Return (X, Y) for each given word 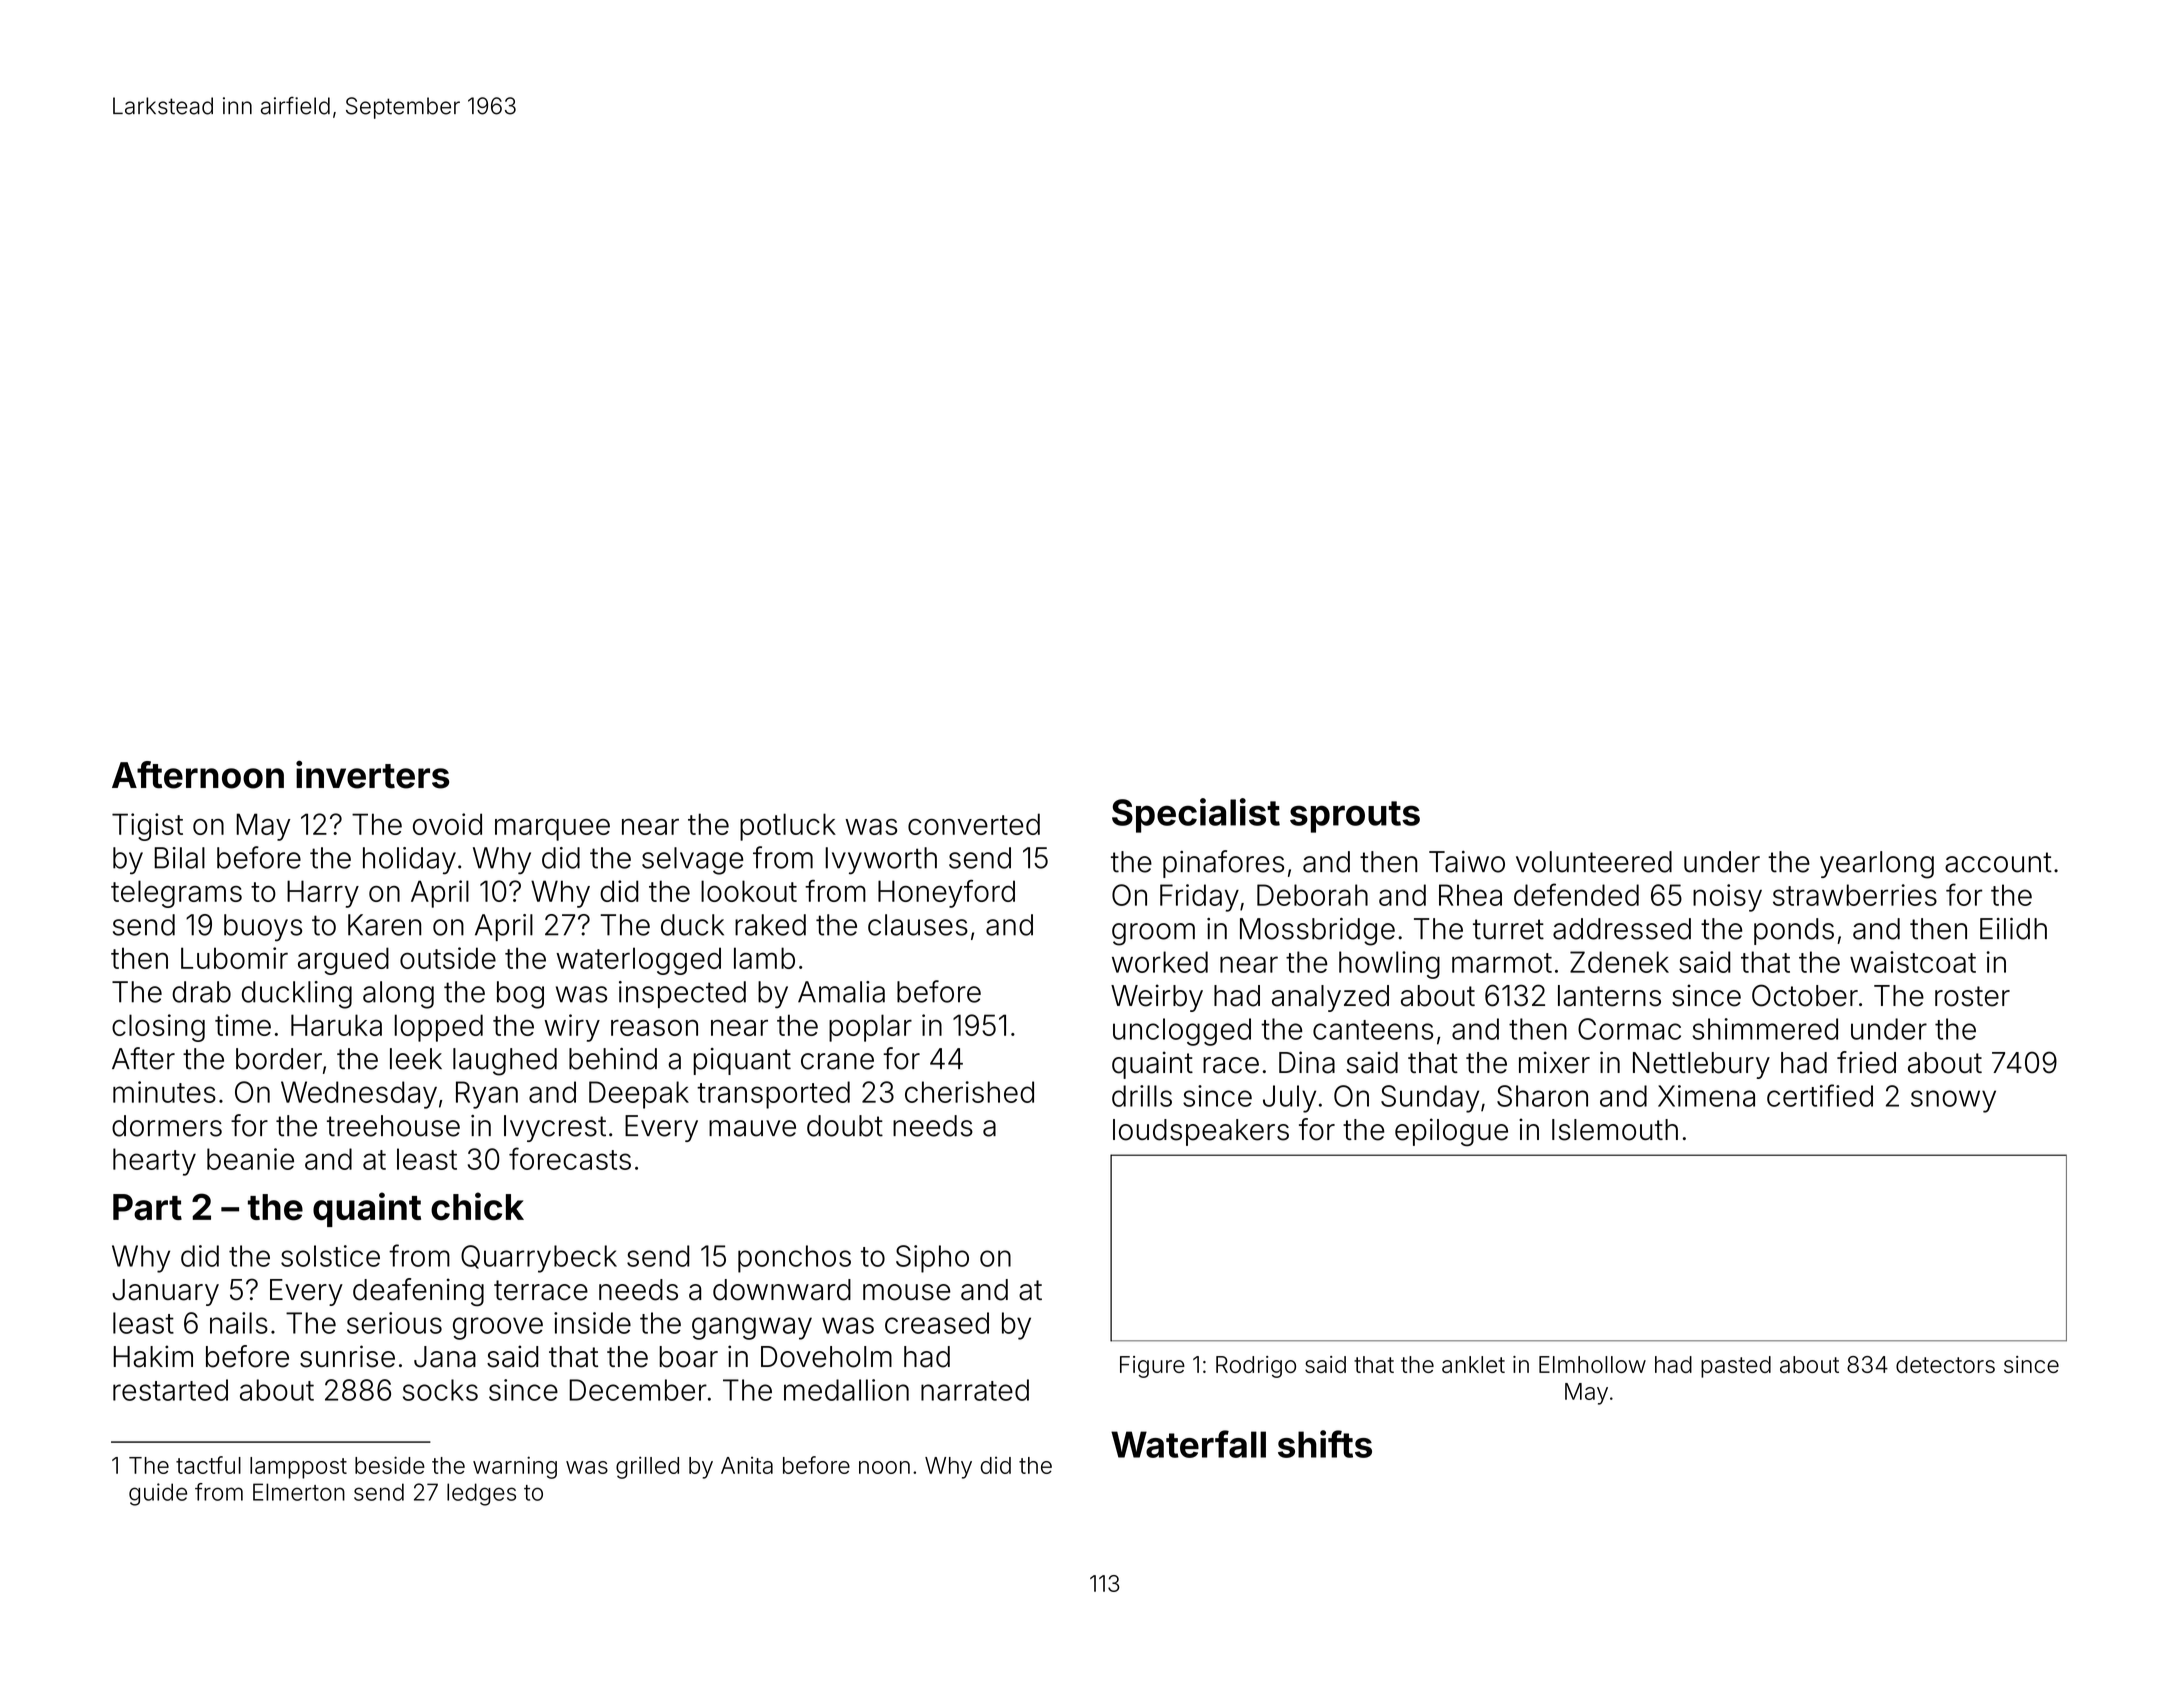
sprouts (1355, 817)
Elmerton (299, 1492)
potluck (788, 827)
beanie (250, 1159)
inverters (372, 774)
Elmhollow (1592, 1364)
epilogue (1451, 1132)
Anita (747, 1465)
